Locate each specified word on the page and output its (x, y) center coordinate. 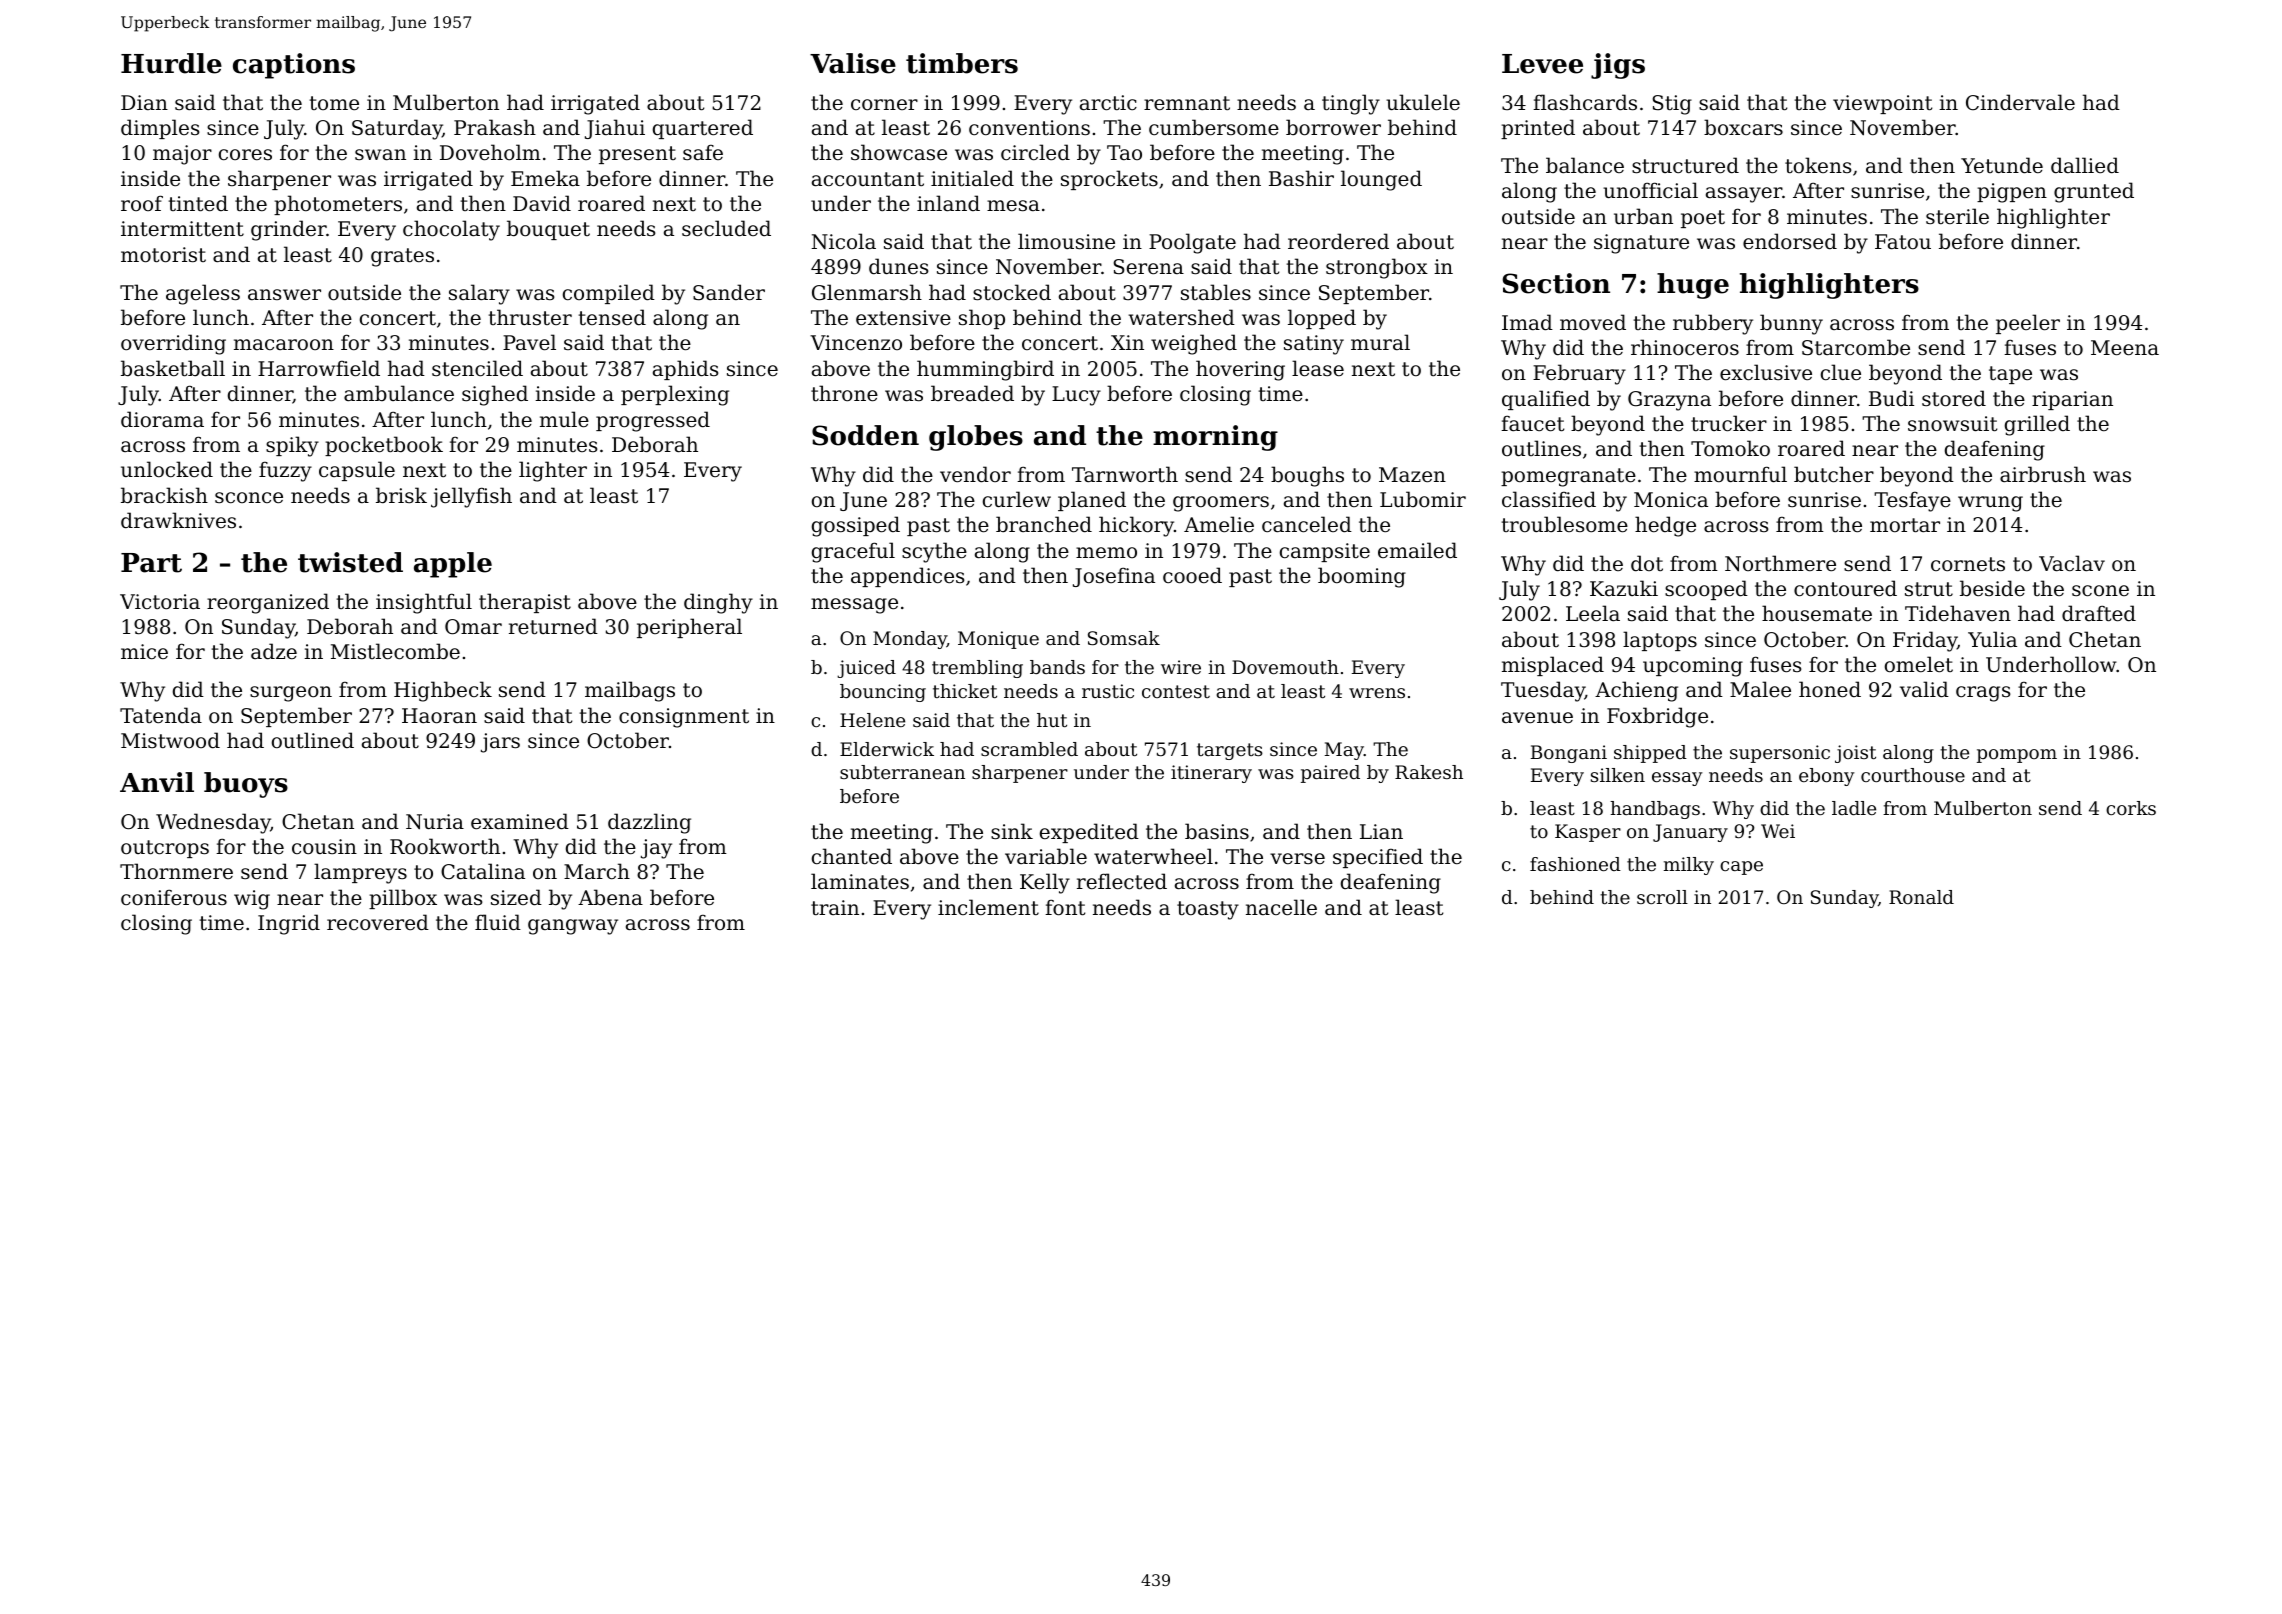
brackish (164, 495)
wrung (1990, 504)
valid (1924, 689)
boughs (1307, 476)
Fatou (1903, 242)
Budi (1891, 398)
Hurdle (171, 63)
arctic (1108, 103)
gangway (573, 927)
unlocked (167, 469)
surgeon (291, 694)
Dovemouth (1285, 667)
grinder (289, 230)
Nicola (843, 241)
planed (1092, 501)
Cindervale (2020, 102)
